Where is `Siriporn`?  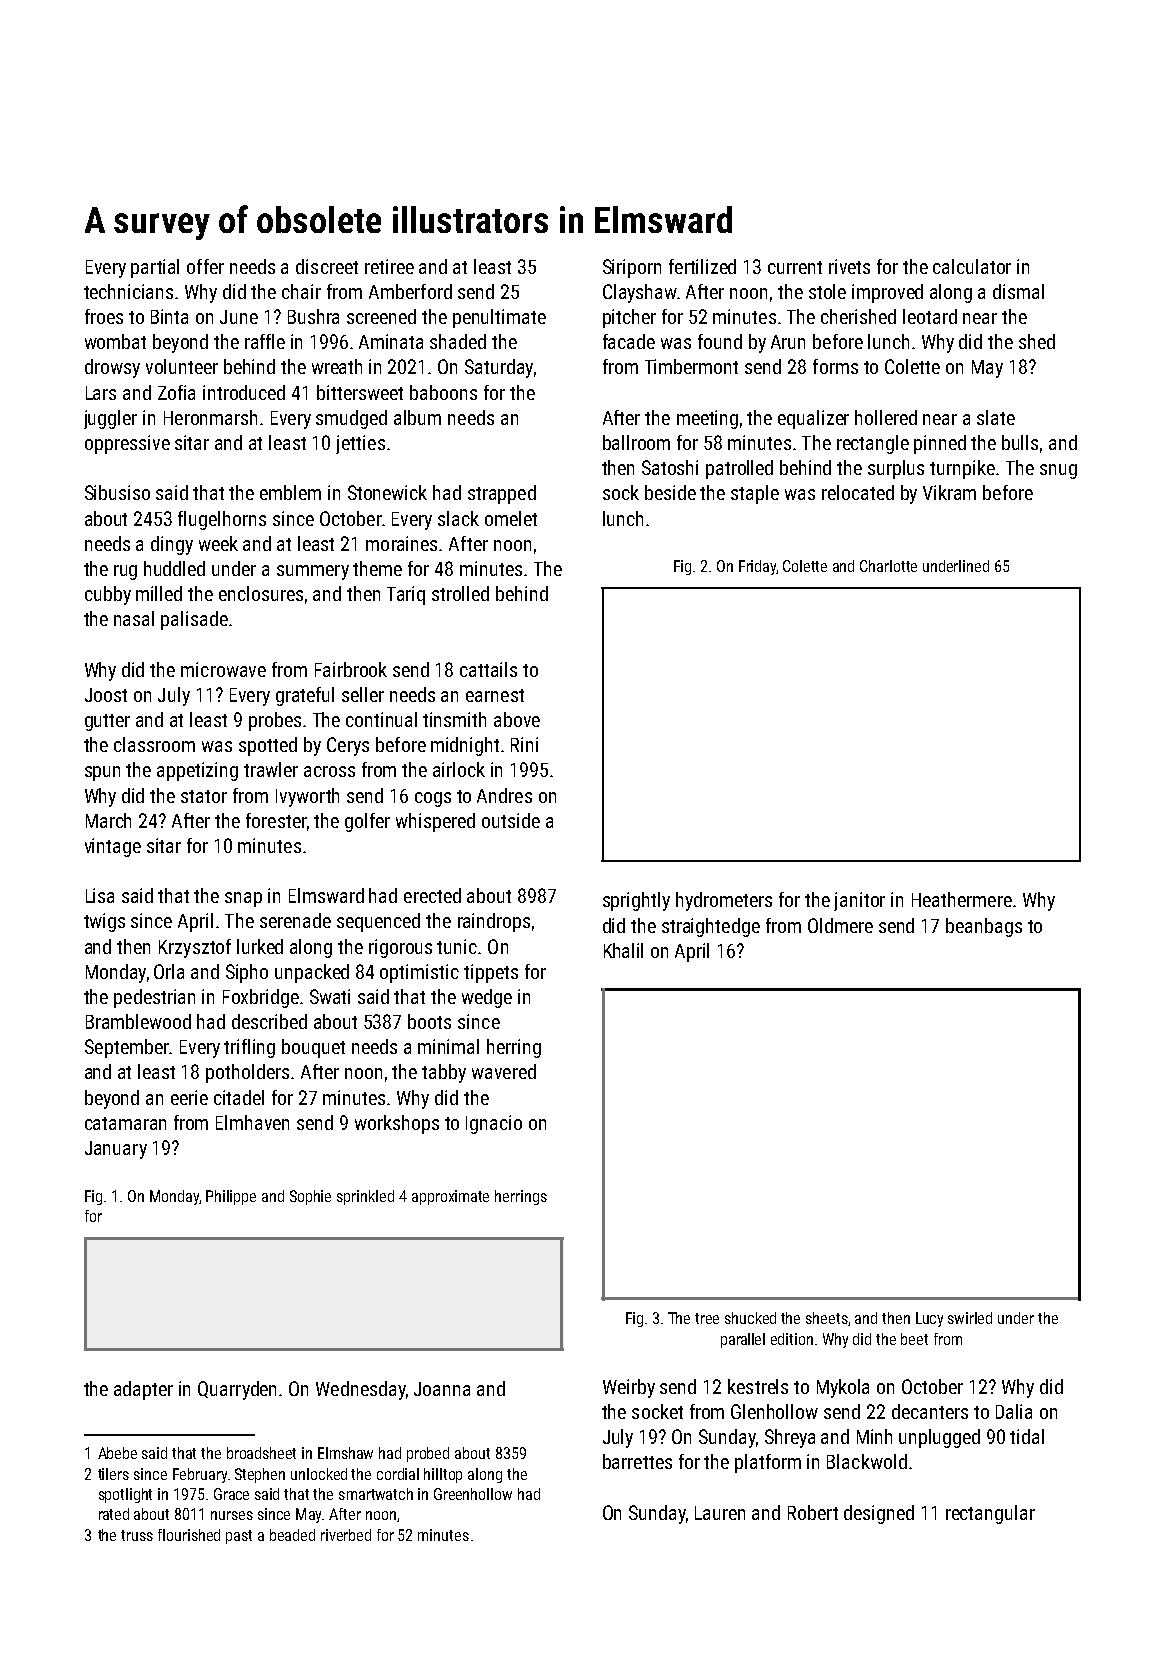
Siriporn is located at coordinates (632, 268).
